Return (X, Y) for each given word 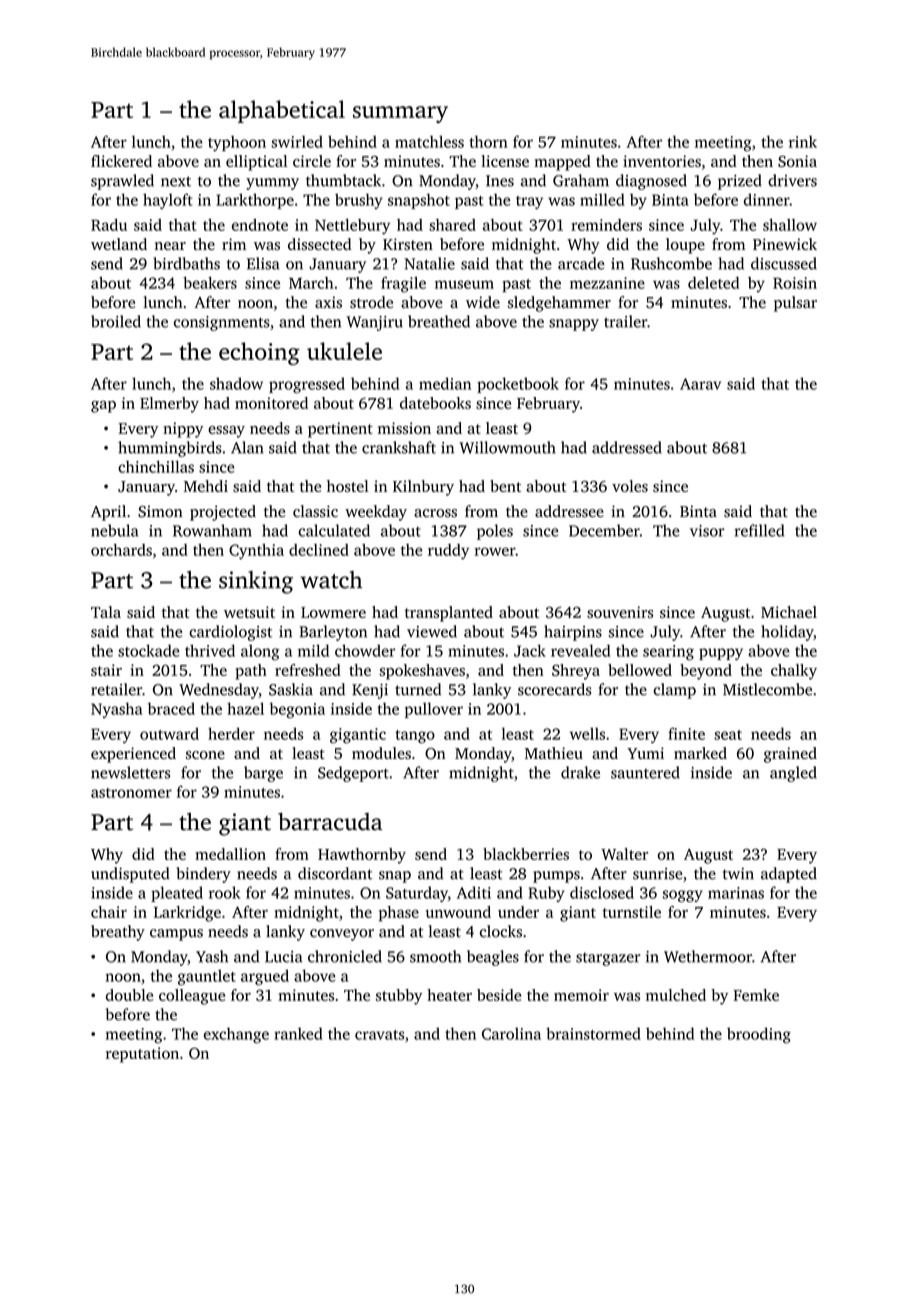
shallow (790, 225)
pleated (177, 894)
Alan (247, 447)
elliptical (256, 163)
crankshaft (399, 447)
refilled (759, 530)
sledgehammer (559, 304)
